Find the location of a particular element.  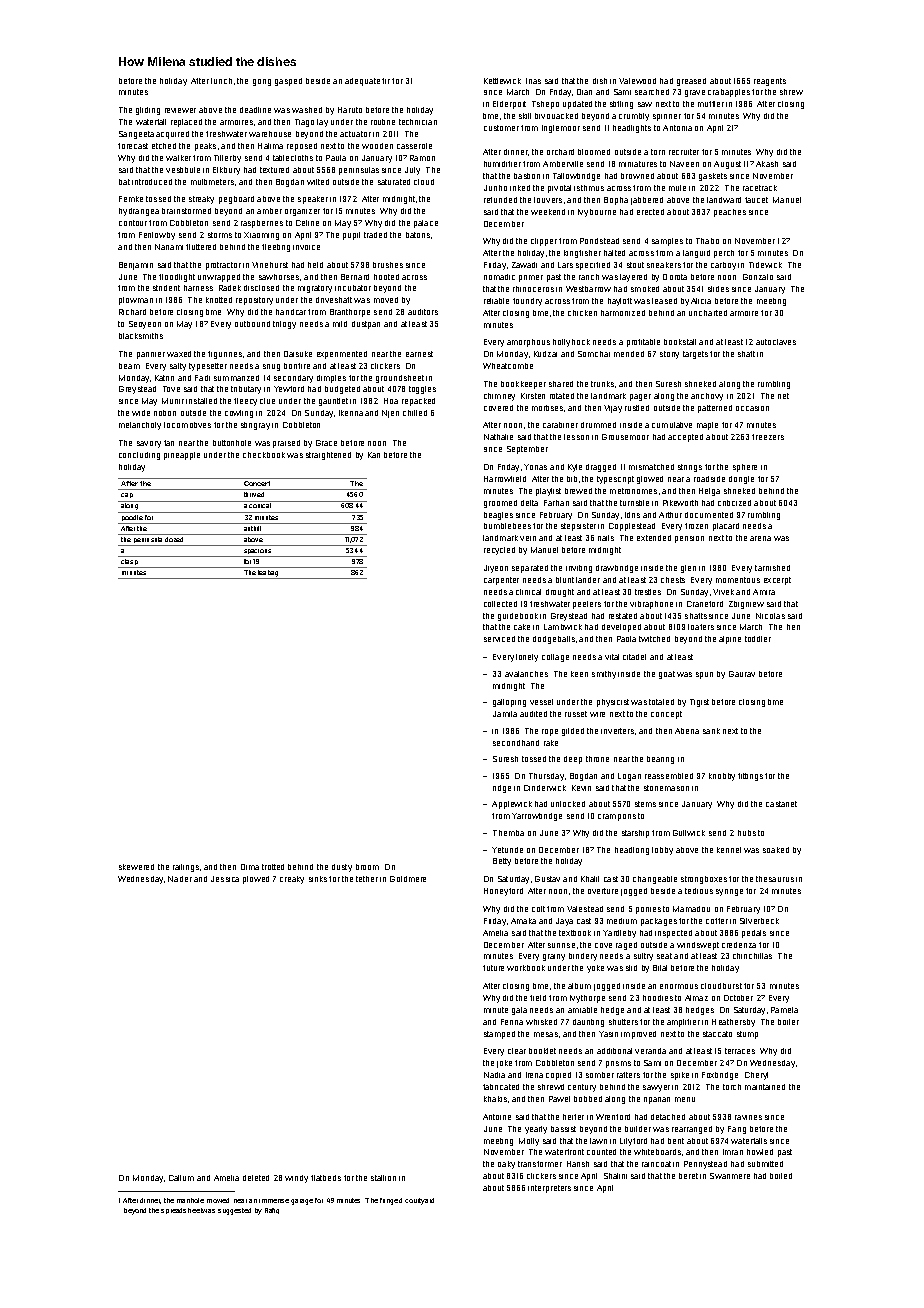

serviced is located at coordinates (499, 639).
